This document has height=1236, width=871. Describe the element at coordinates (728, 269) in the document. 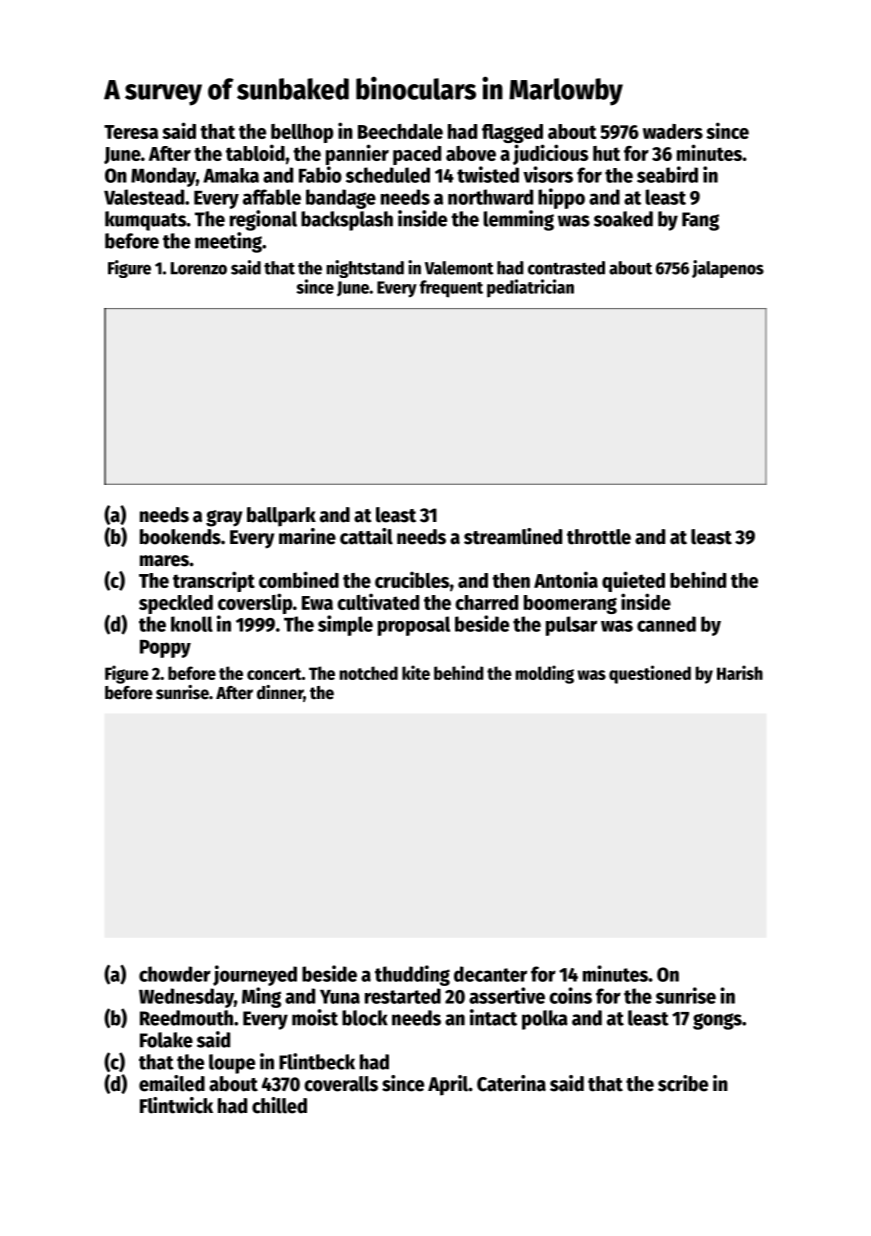

I see `jalapenos` at that location.
